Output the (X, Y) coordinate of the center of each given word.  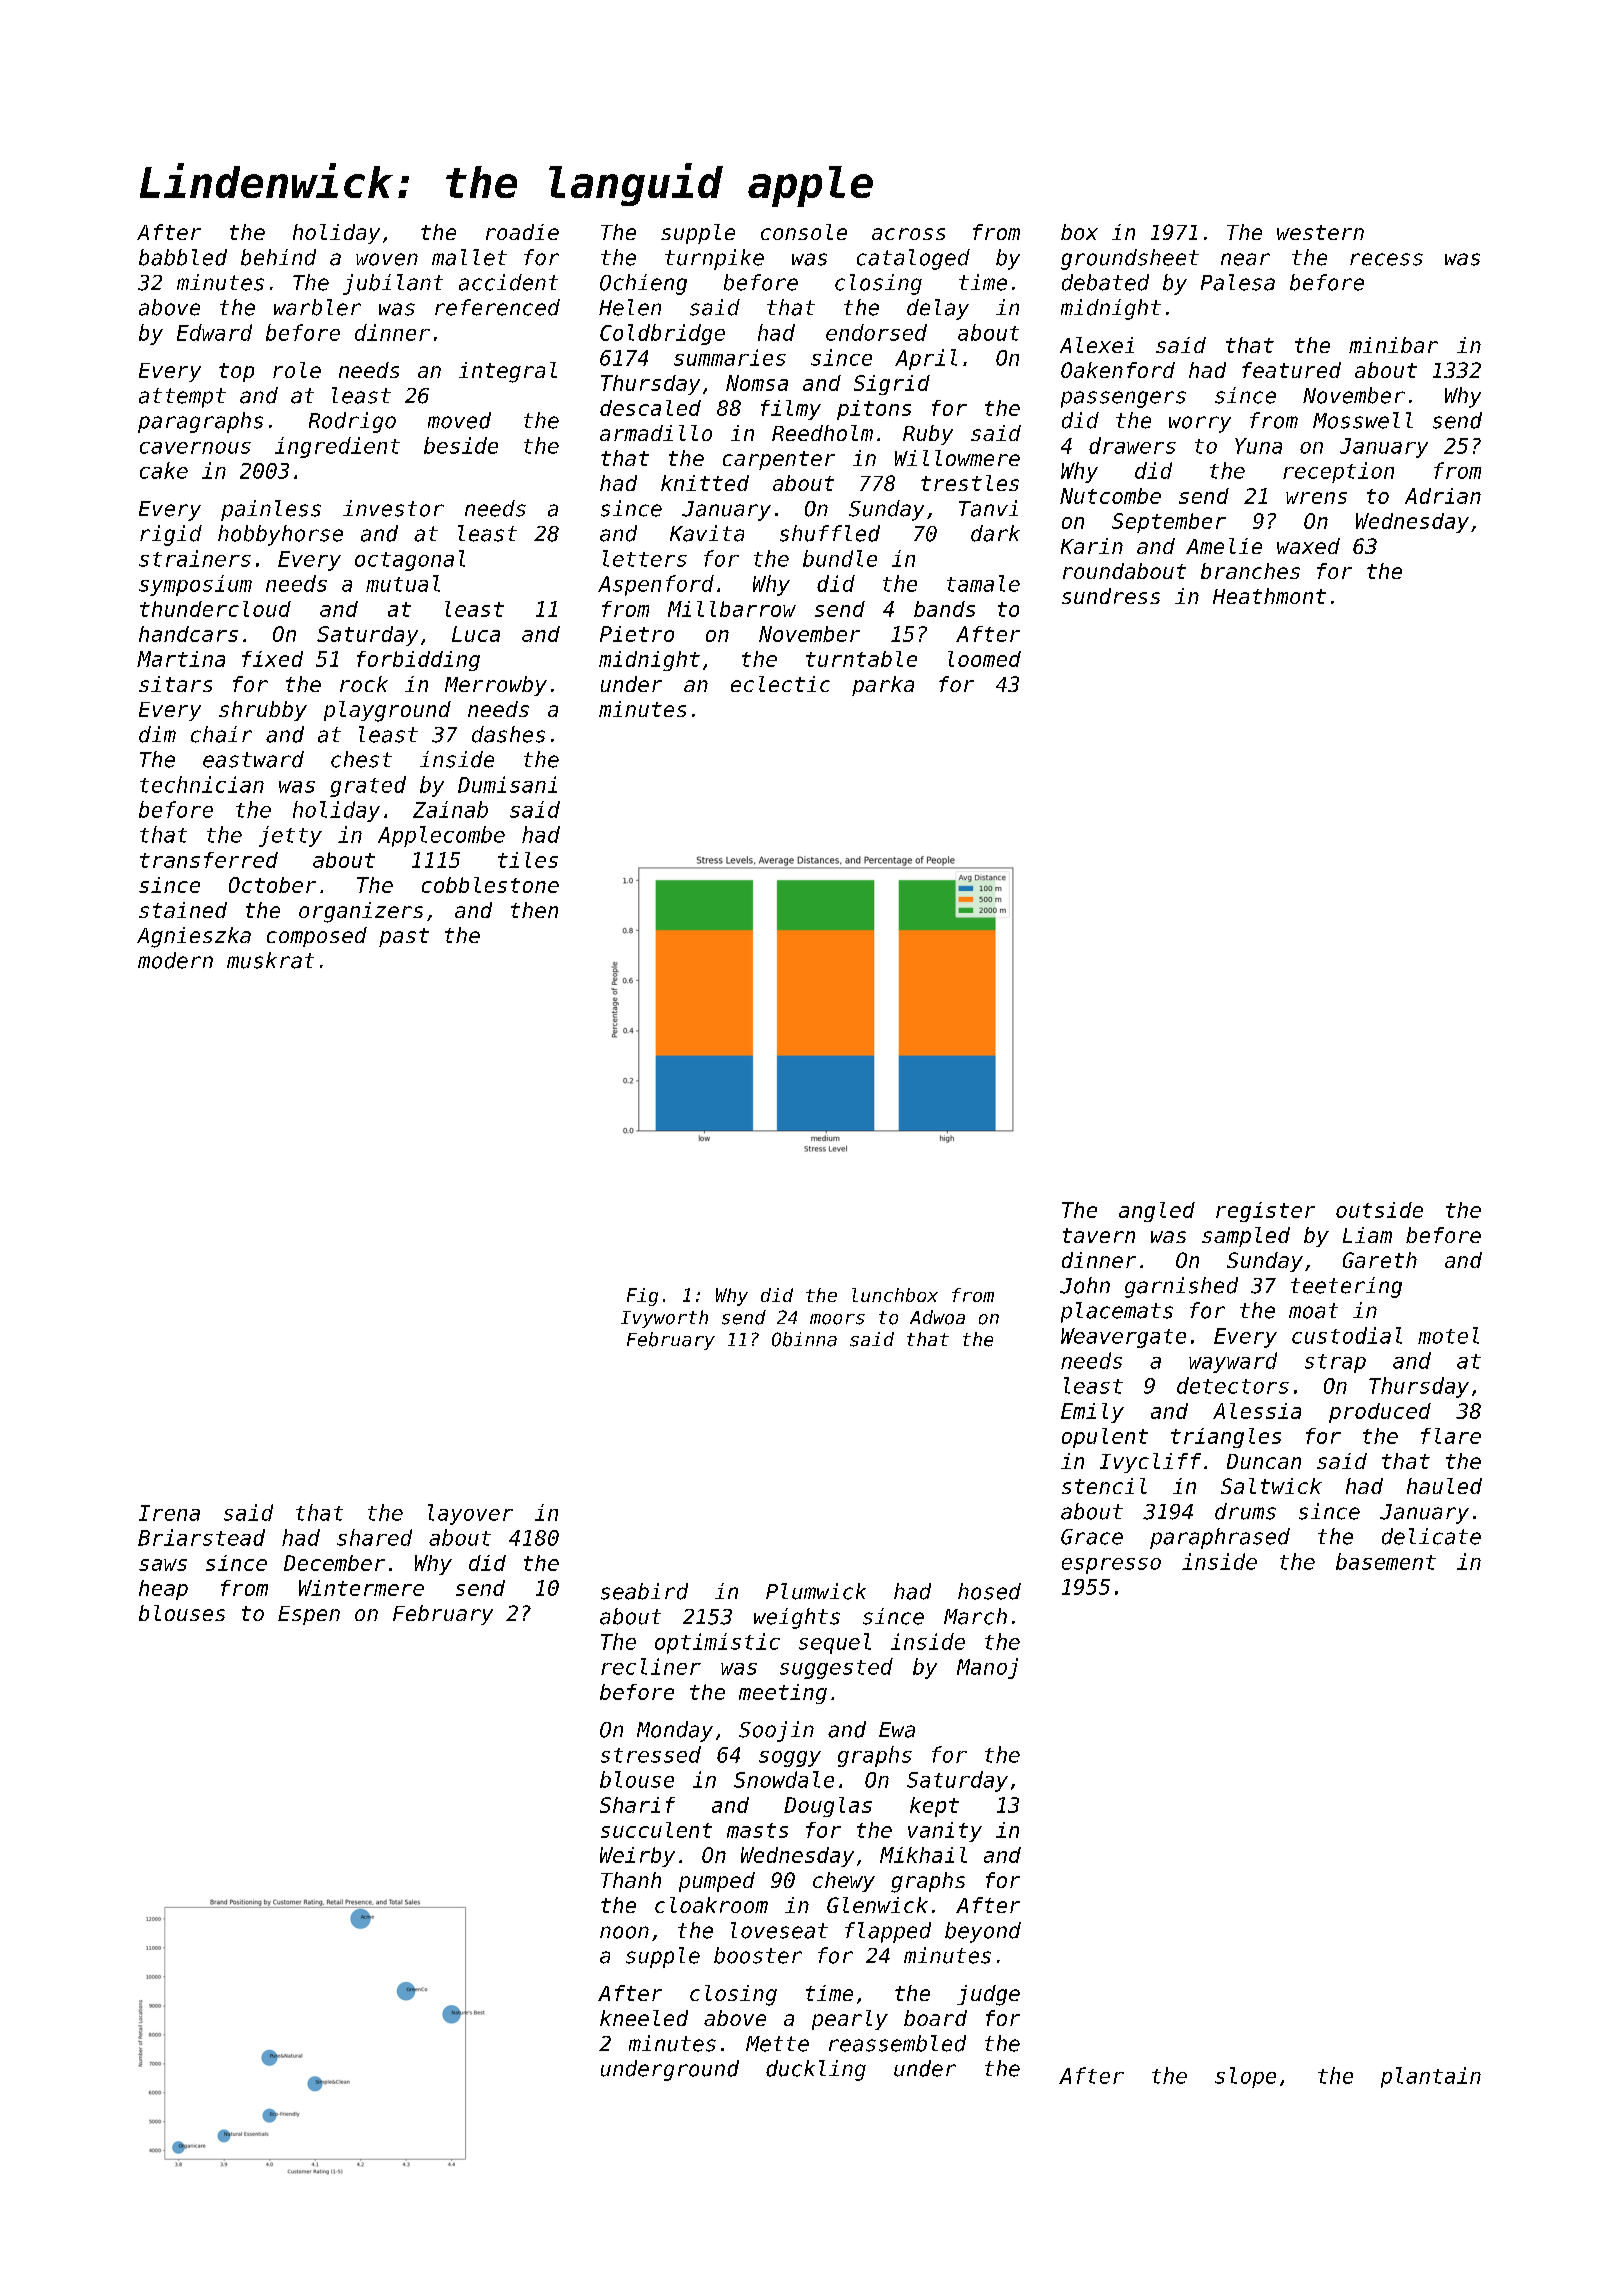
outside (1379, 1210)
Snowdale (784, 1779)
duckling (816, 2070)
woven (387, 259)
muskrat (270, 960)
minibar (1393, 345)
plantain (1431, 2077)
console (804, 232)
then (534, 910)
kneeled (644, 2018)
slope (1245, 2077)
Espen (309, 1615)
